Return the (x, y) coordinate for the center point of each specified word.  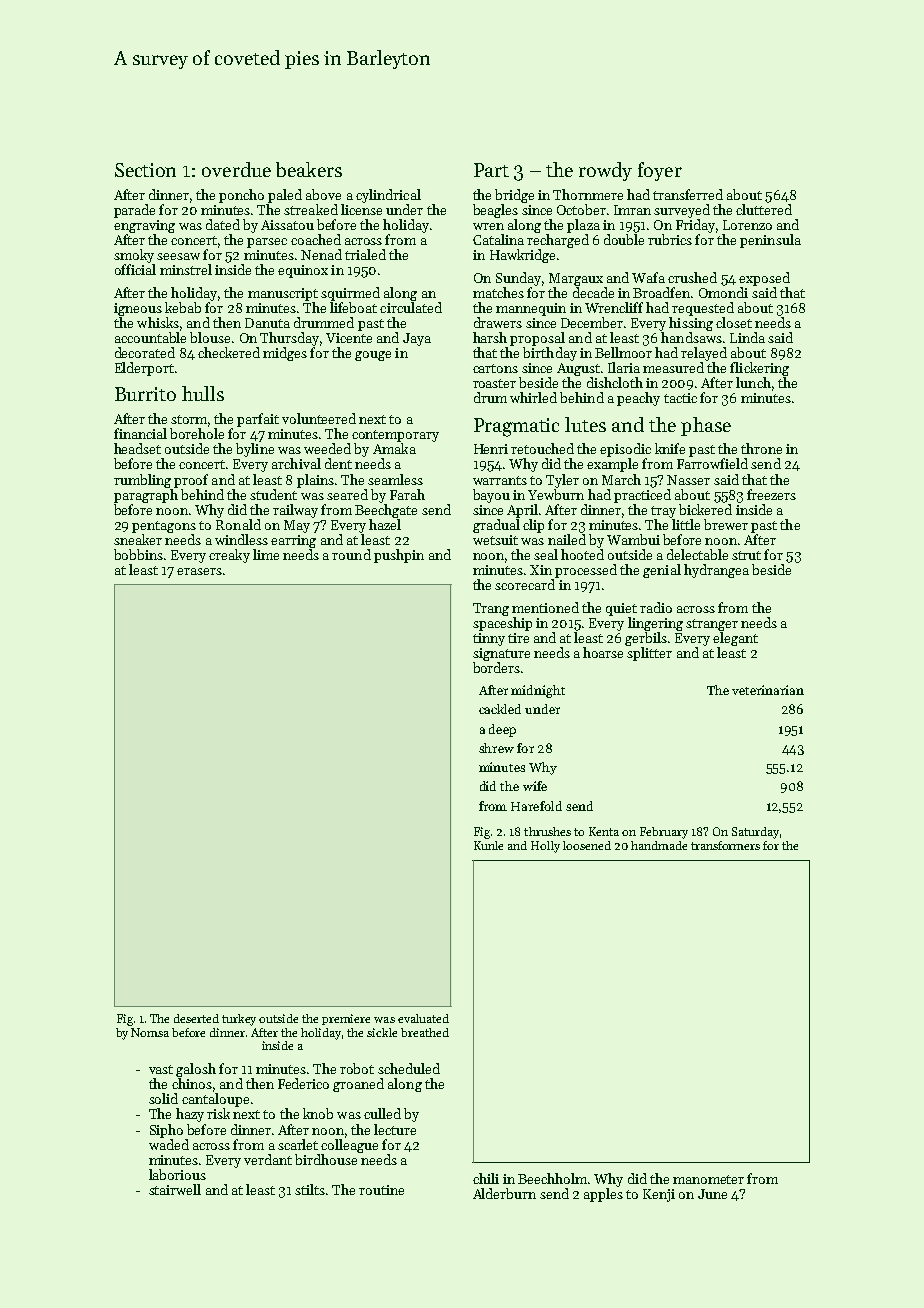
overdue (236, 169)
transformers (725, 845)
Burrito (145, 394)
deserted (196, 1018)
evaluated (423, 1018)
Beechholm (552, 1178)
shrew (496, 748)
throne (761, 448)
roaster (494, 383)
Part (491, 170)
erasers (199, 571)
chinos (192, 1083)
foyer (660, 171)
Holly (545, 847)
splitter (649, 654)
